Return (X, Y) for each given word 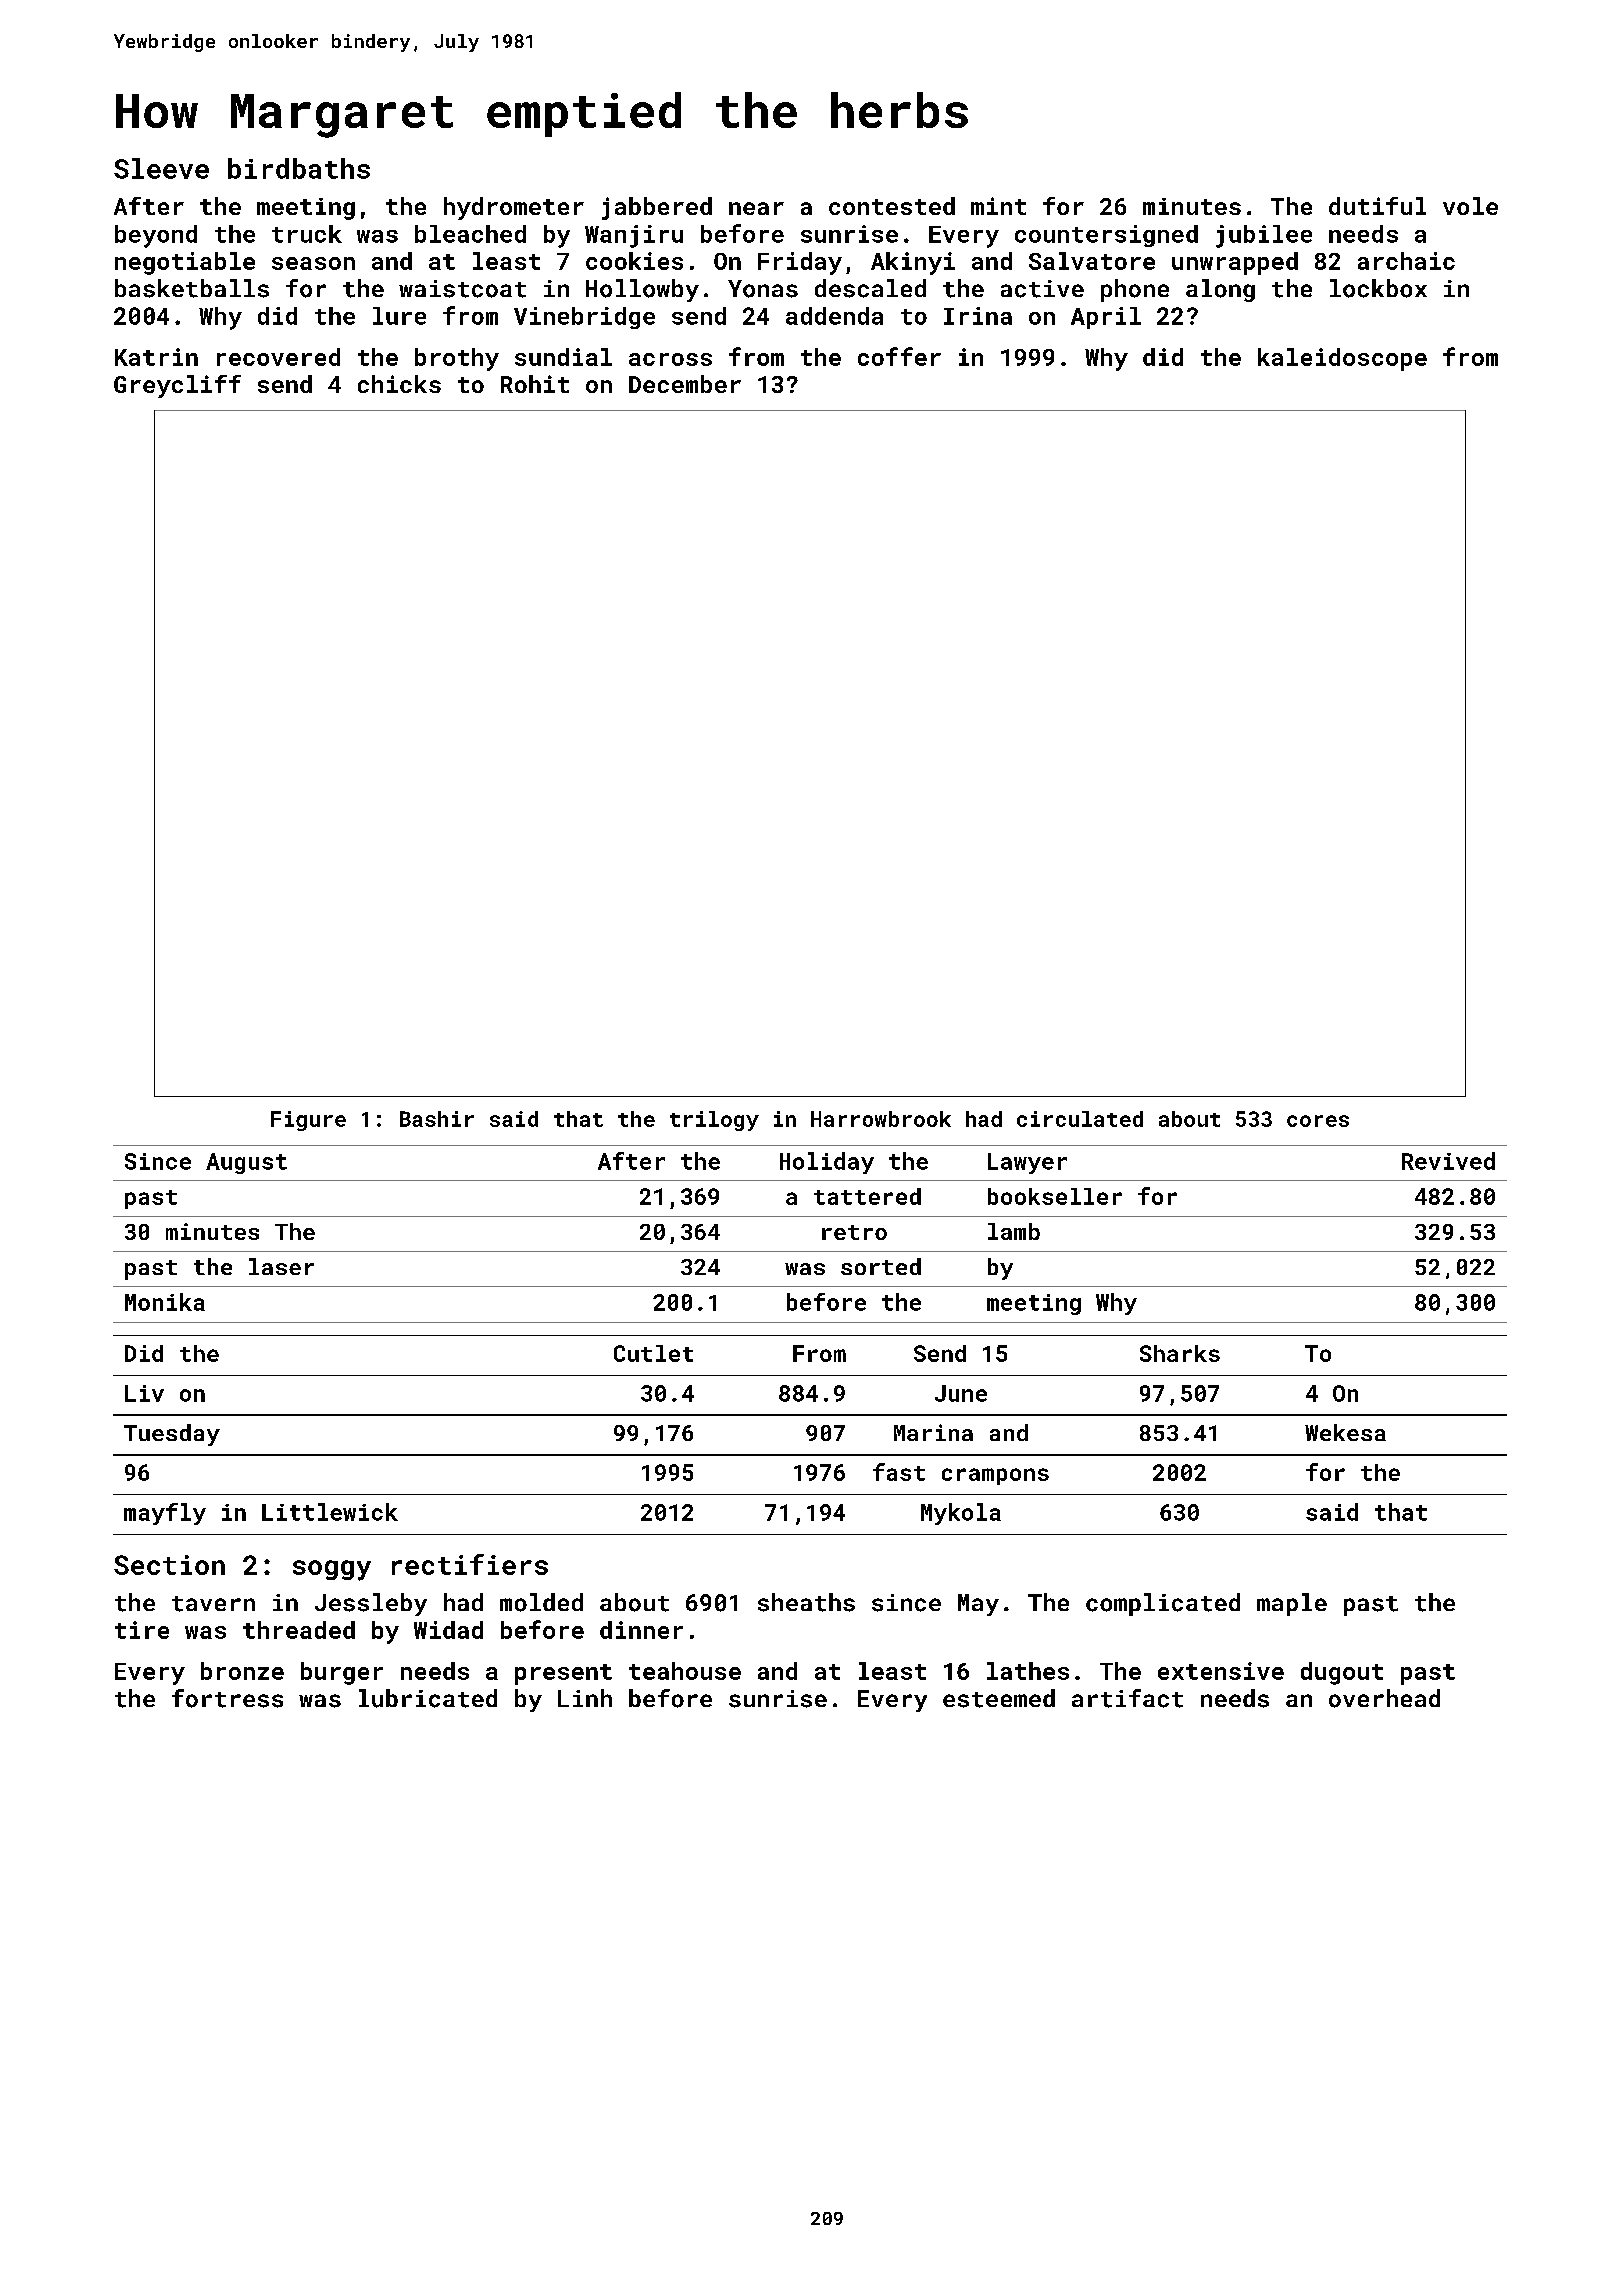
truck (307, 234)
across (670, 359)
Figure (308, 1121)
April (1106, 318)
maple (1292, 1604)
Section (169, 1565)
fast (899, 1472)
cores (1318, 1121)
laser (281, 1266)
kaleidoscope (1342, 359)
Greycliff (177, 386)
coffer (899, 356)
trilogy (714, 1121)
